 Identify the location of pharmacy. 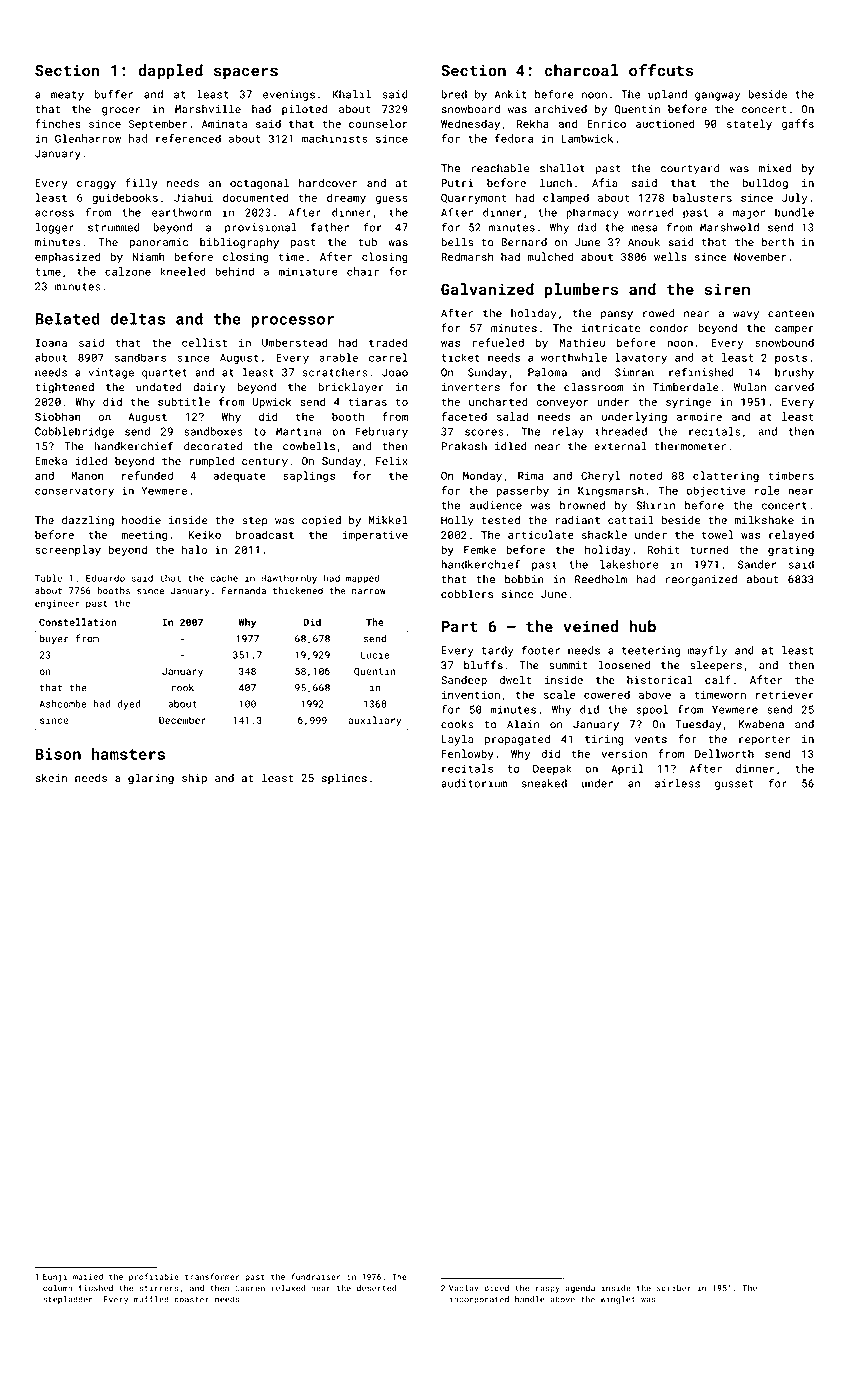
(592, 213).
